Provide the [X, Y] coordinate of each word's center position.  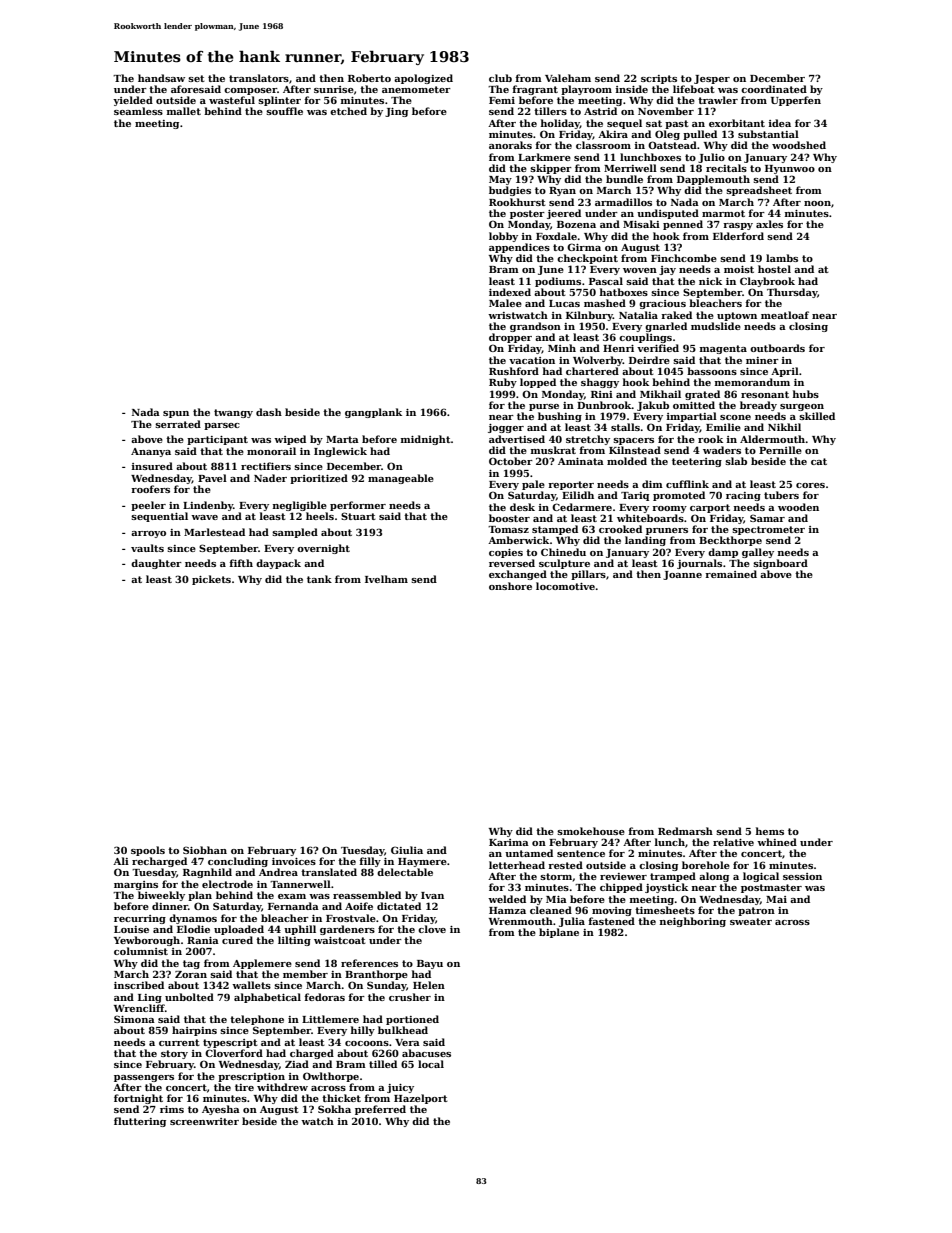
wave [204, 517]
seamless [138, 111]
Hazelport [421, 1099]
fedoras [324, 997]
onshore [510, 586]
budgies [510, 191]
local [431, 1064]
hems [770, 831]
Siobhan [205, 850]
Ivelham [386, 579]
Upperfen [796, 101]
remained [731, 574]
